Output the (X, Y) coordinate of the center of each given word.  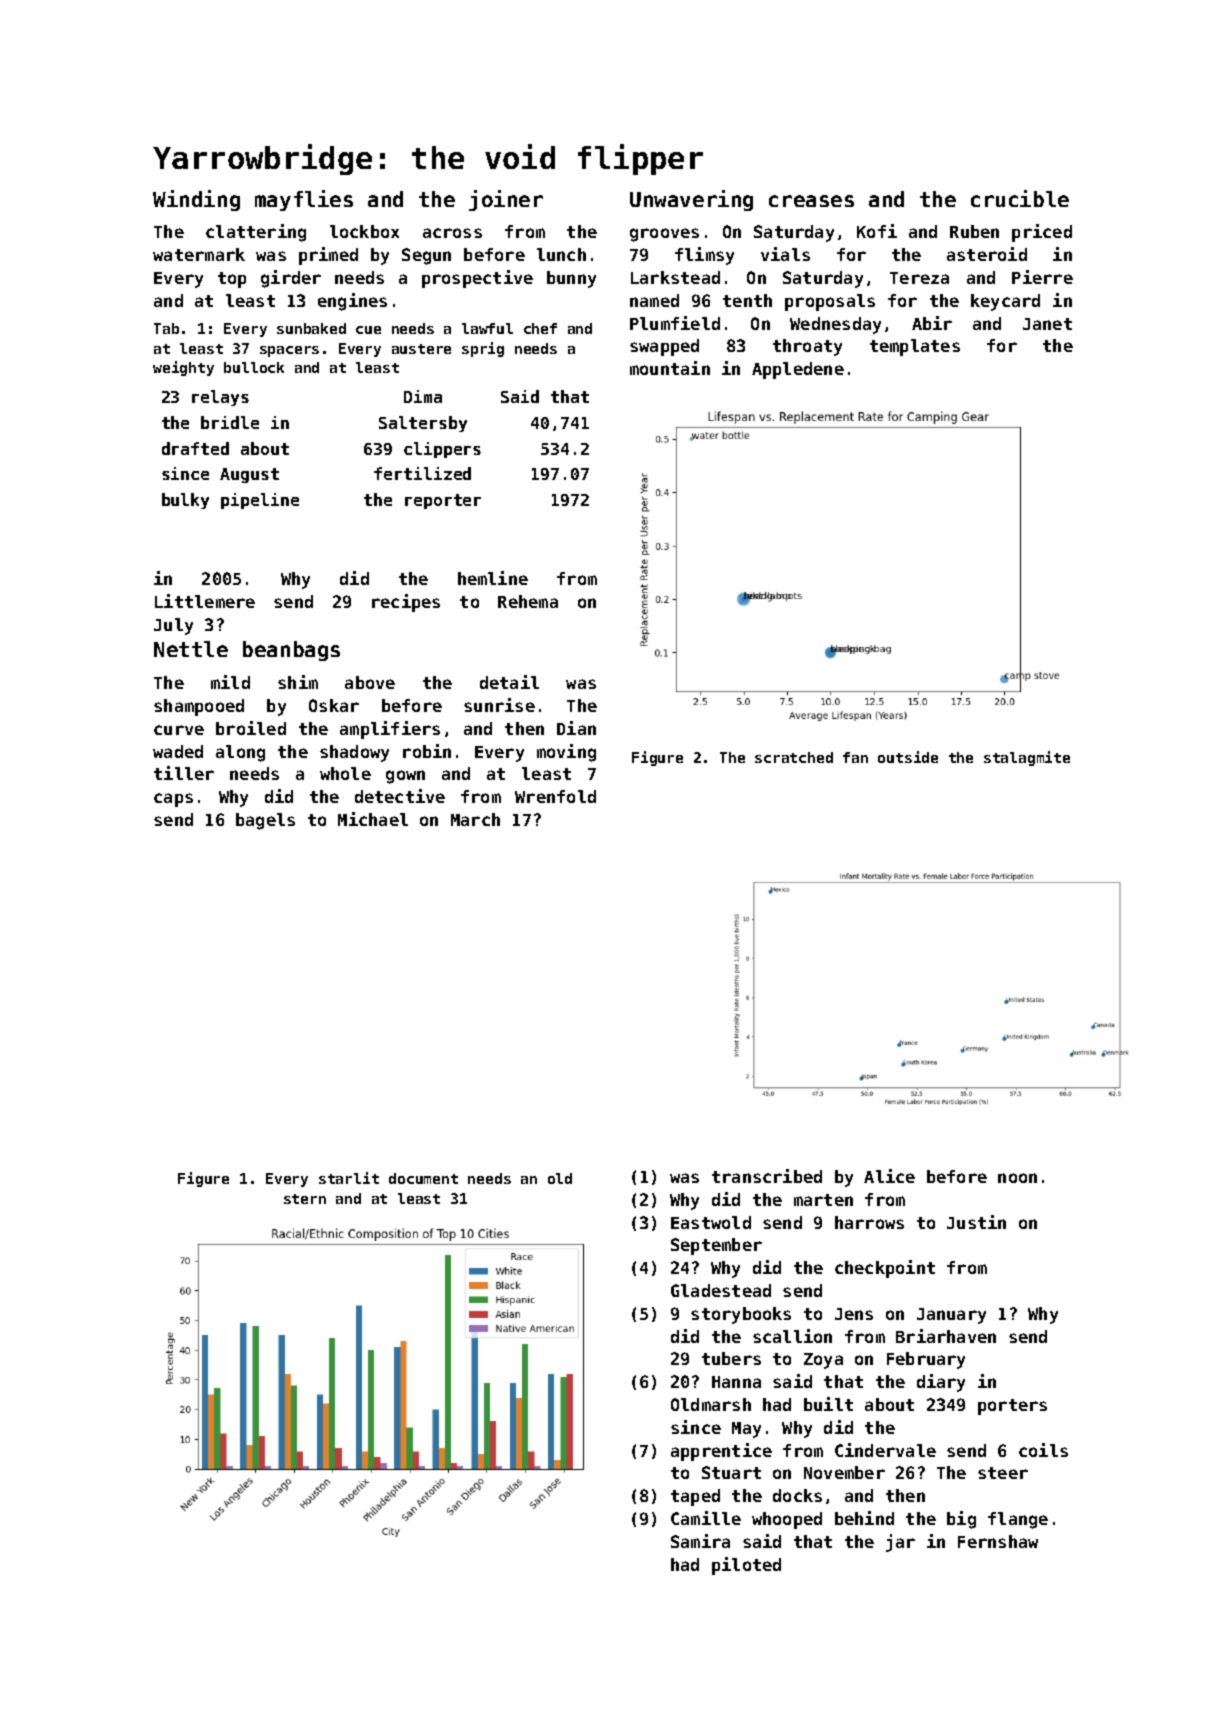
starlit (349, 1178)
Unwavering (691, 200)
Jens (854, 1314)
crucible (1020, 198)
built (828, 1404)
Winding (196, 200)
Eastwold (711, 1222)
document (423, 1178)
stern (305, 1199)
